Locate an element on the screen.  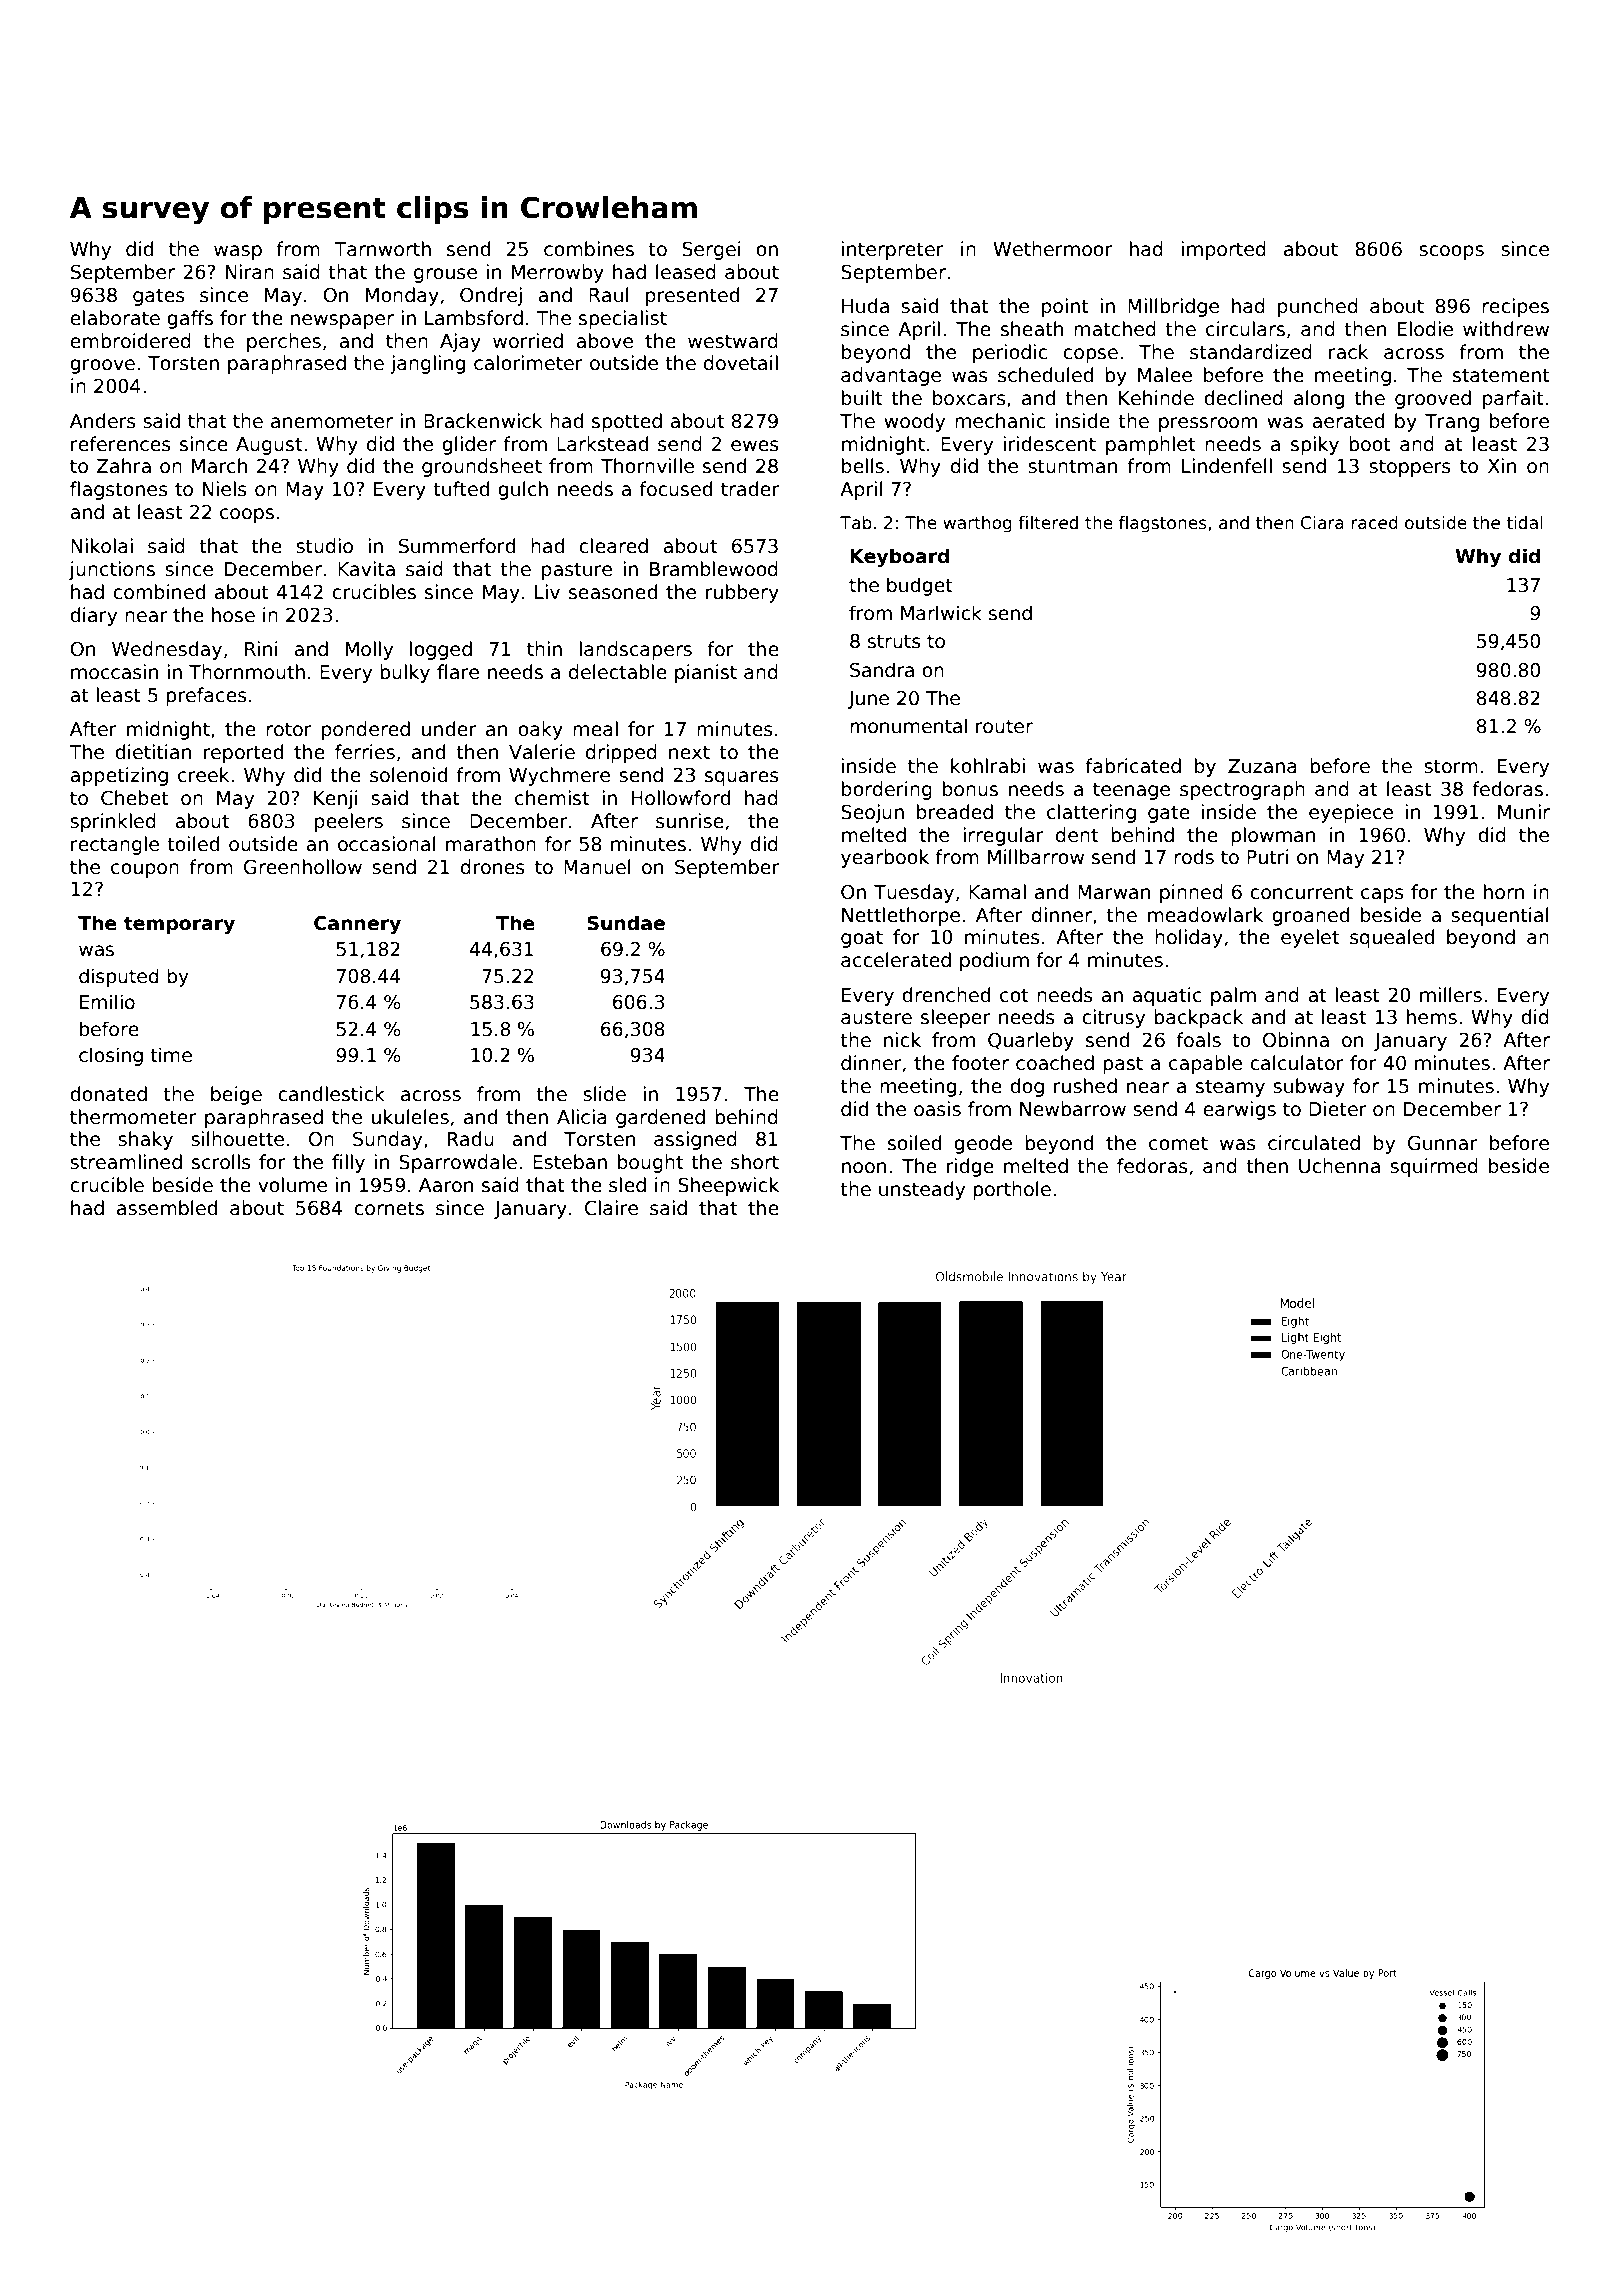
shaky is located at coordinates (145, 1140).
